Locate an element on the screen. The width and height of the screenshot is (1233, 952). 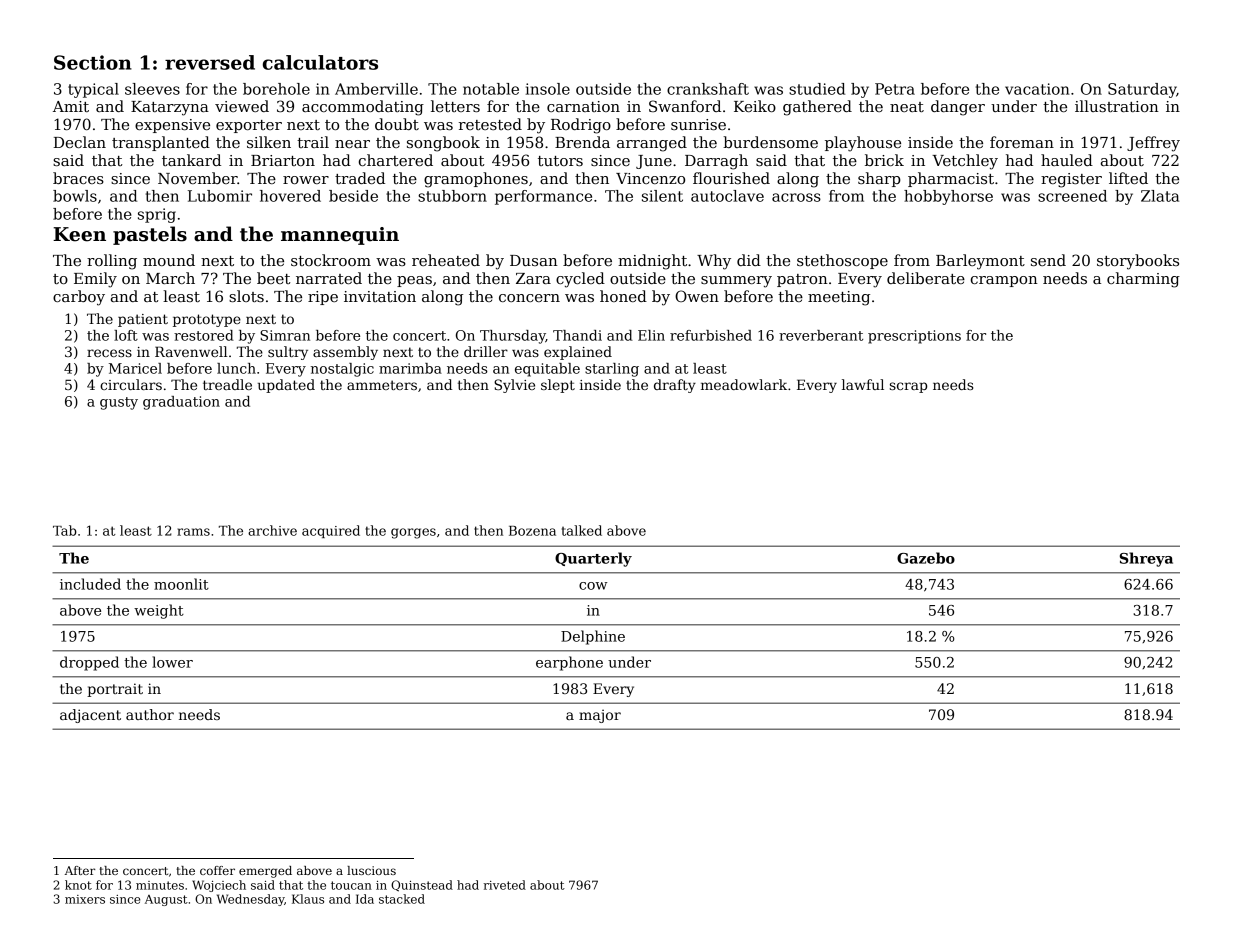
Shreya is located at coordinates (1146, 559).
